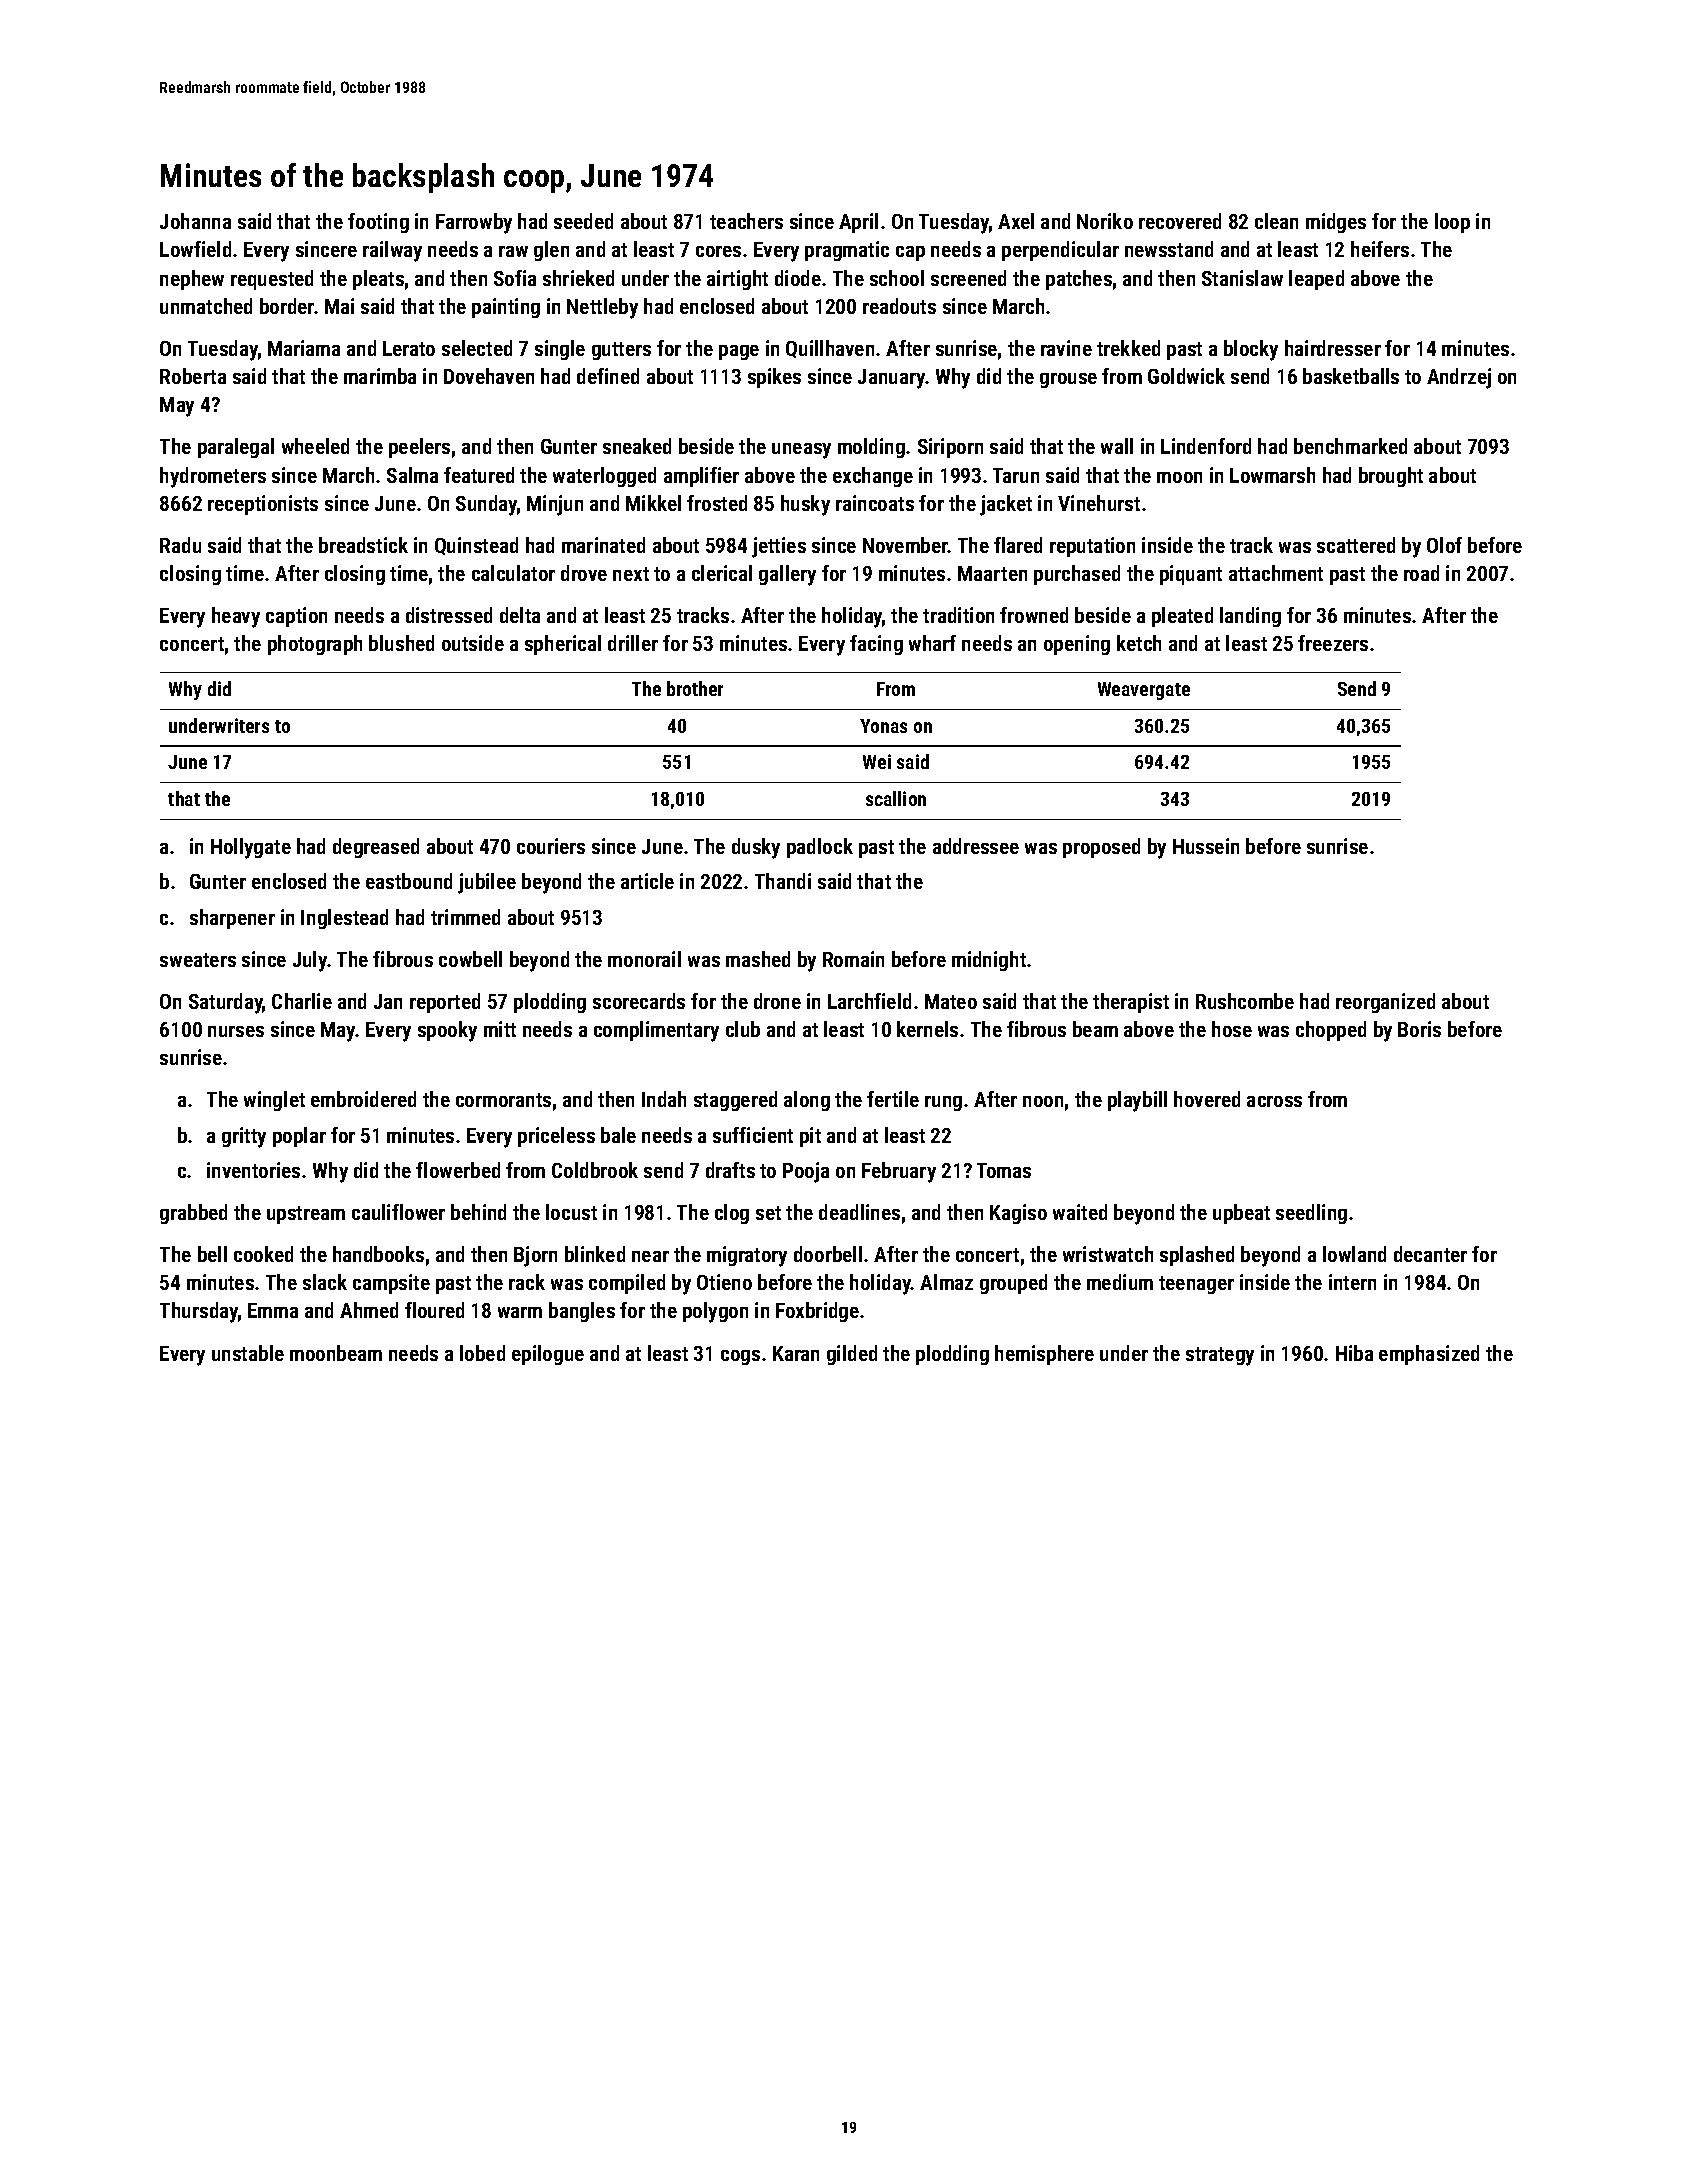  What do you see at coordinates (758, 959) in the page?
I see `mashed` at bounding box center [758, 959].
